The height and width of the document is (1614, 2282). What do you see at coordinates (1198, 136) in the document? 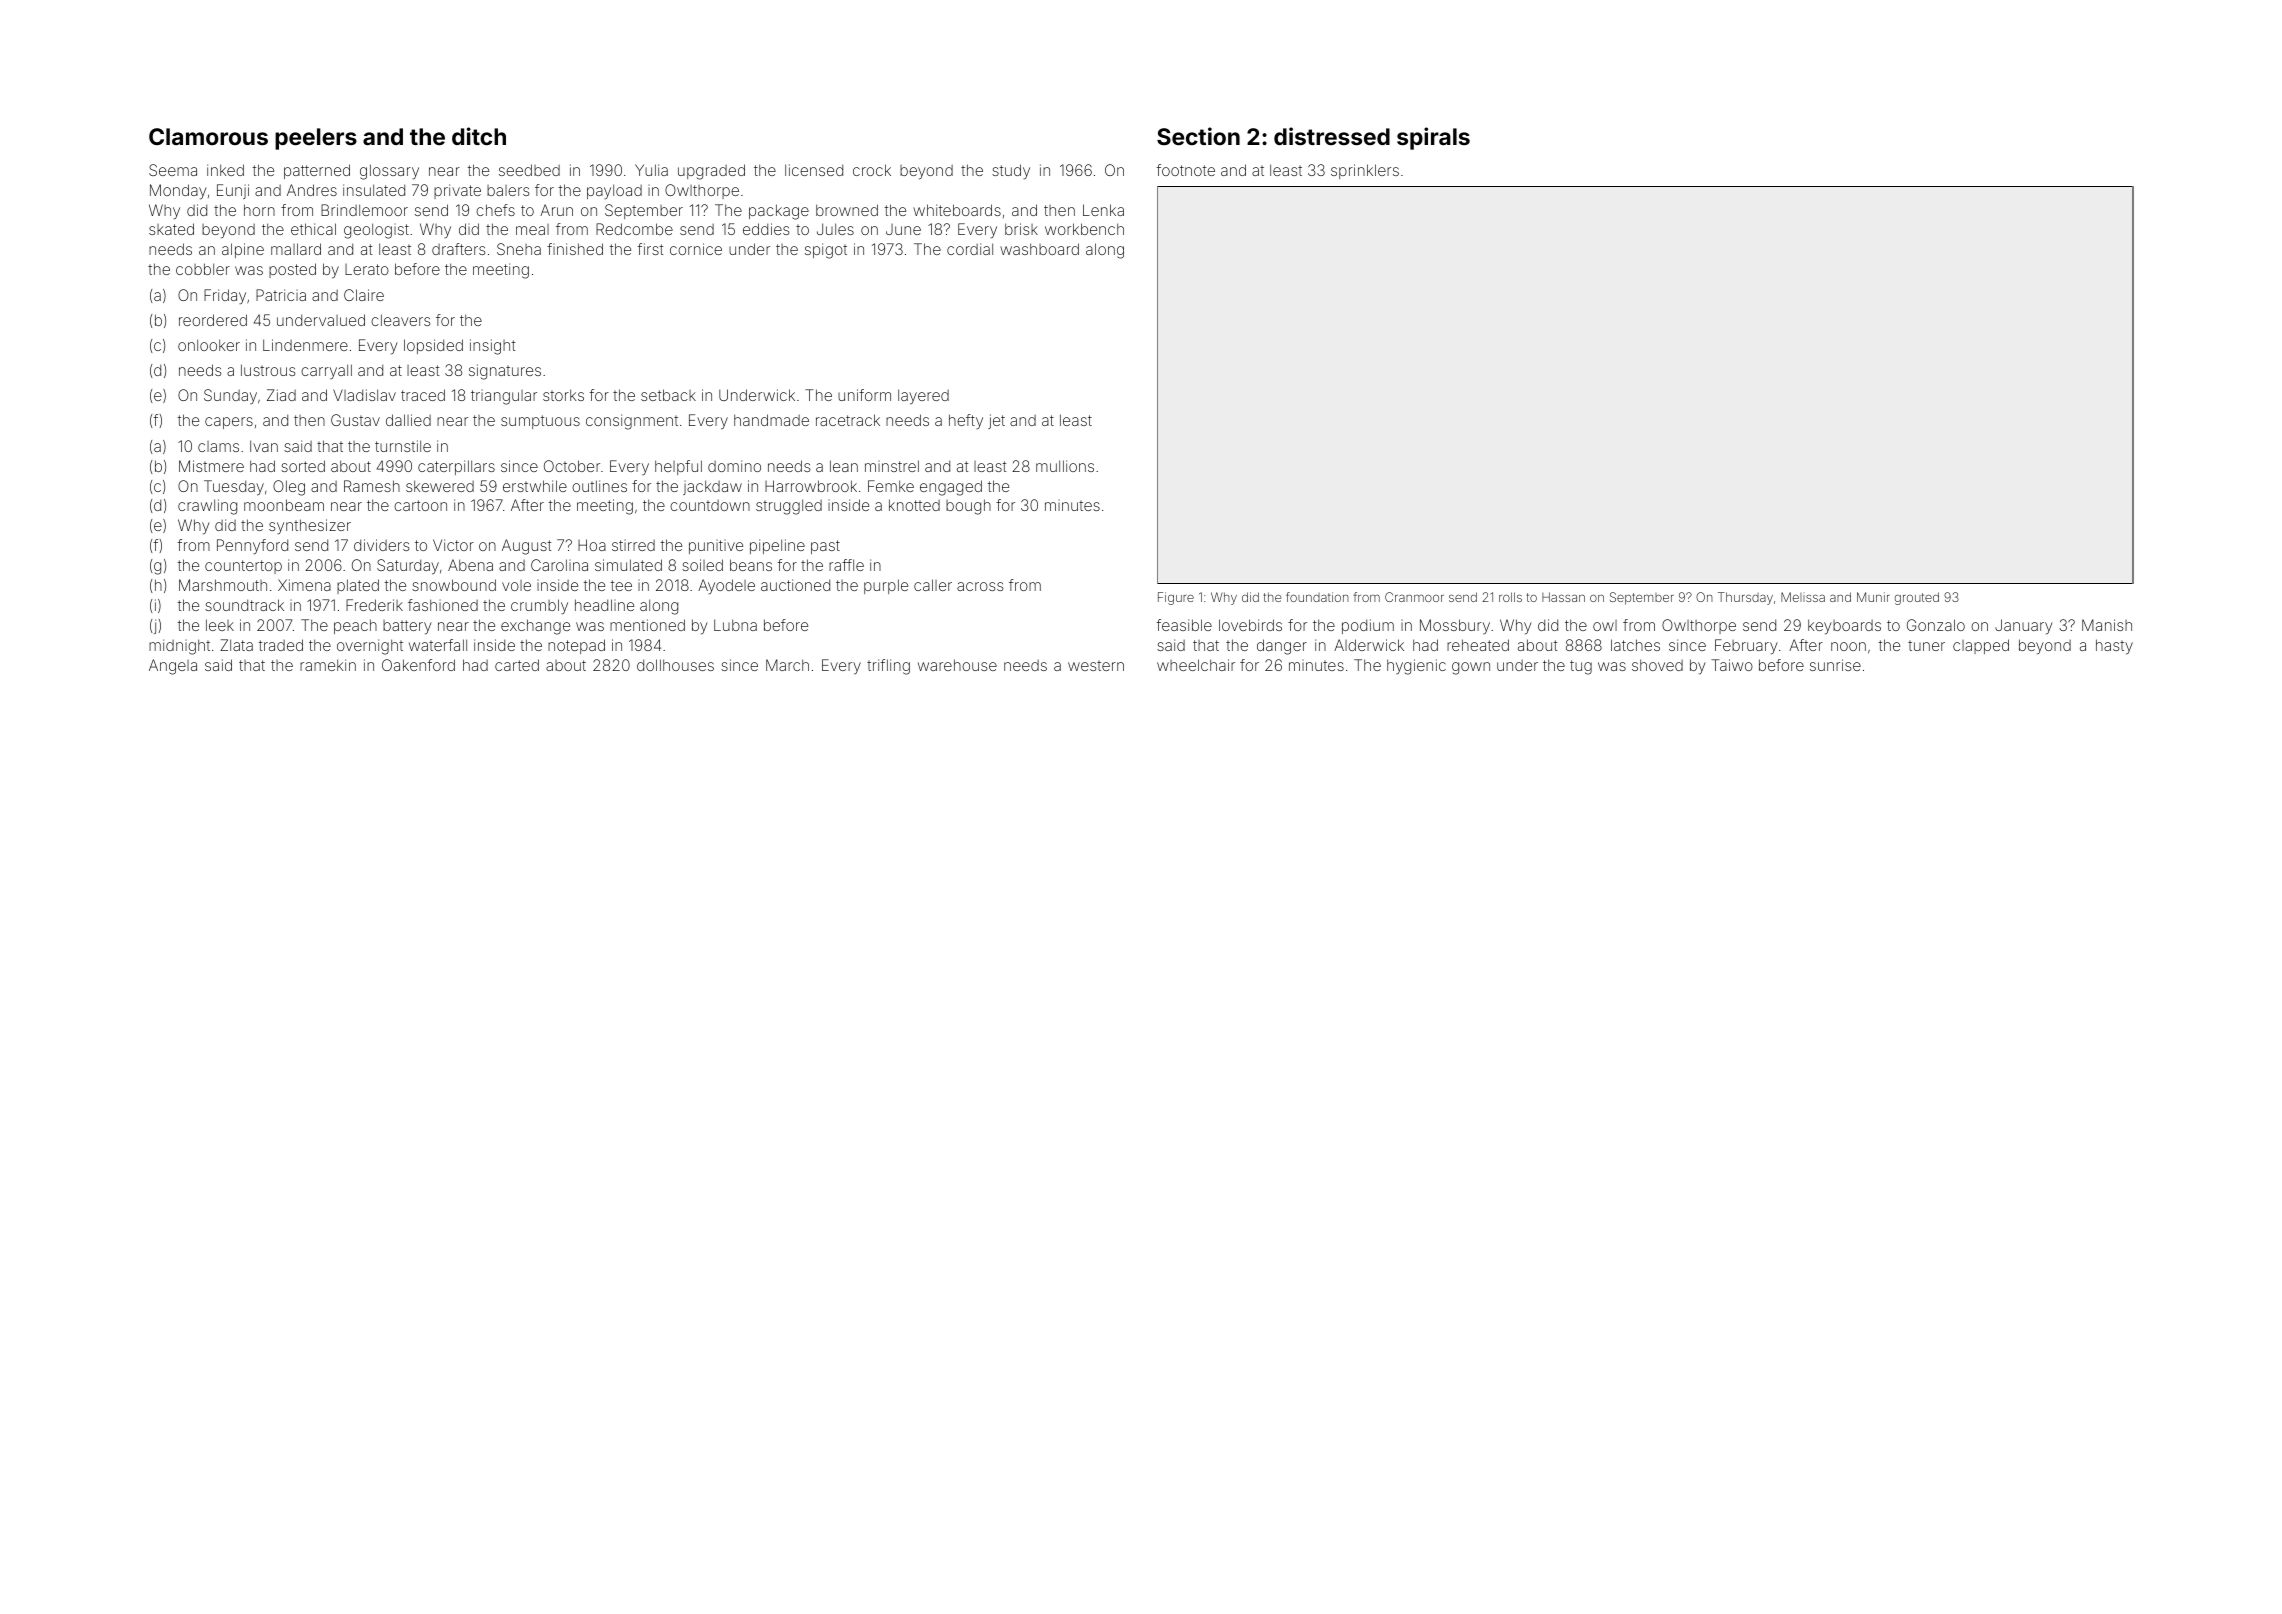
I see `Section` at bounding box center [1198, 136].
